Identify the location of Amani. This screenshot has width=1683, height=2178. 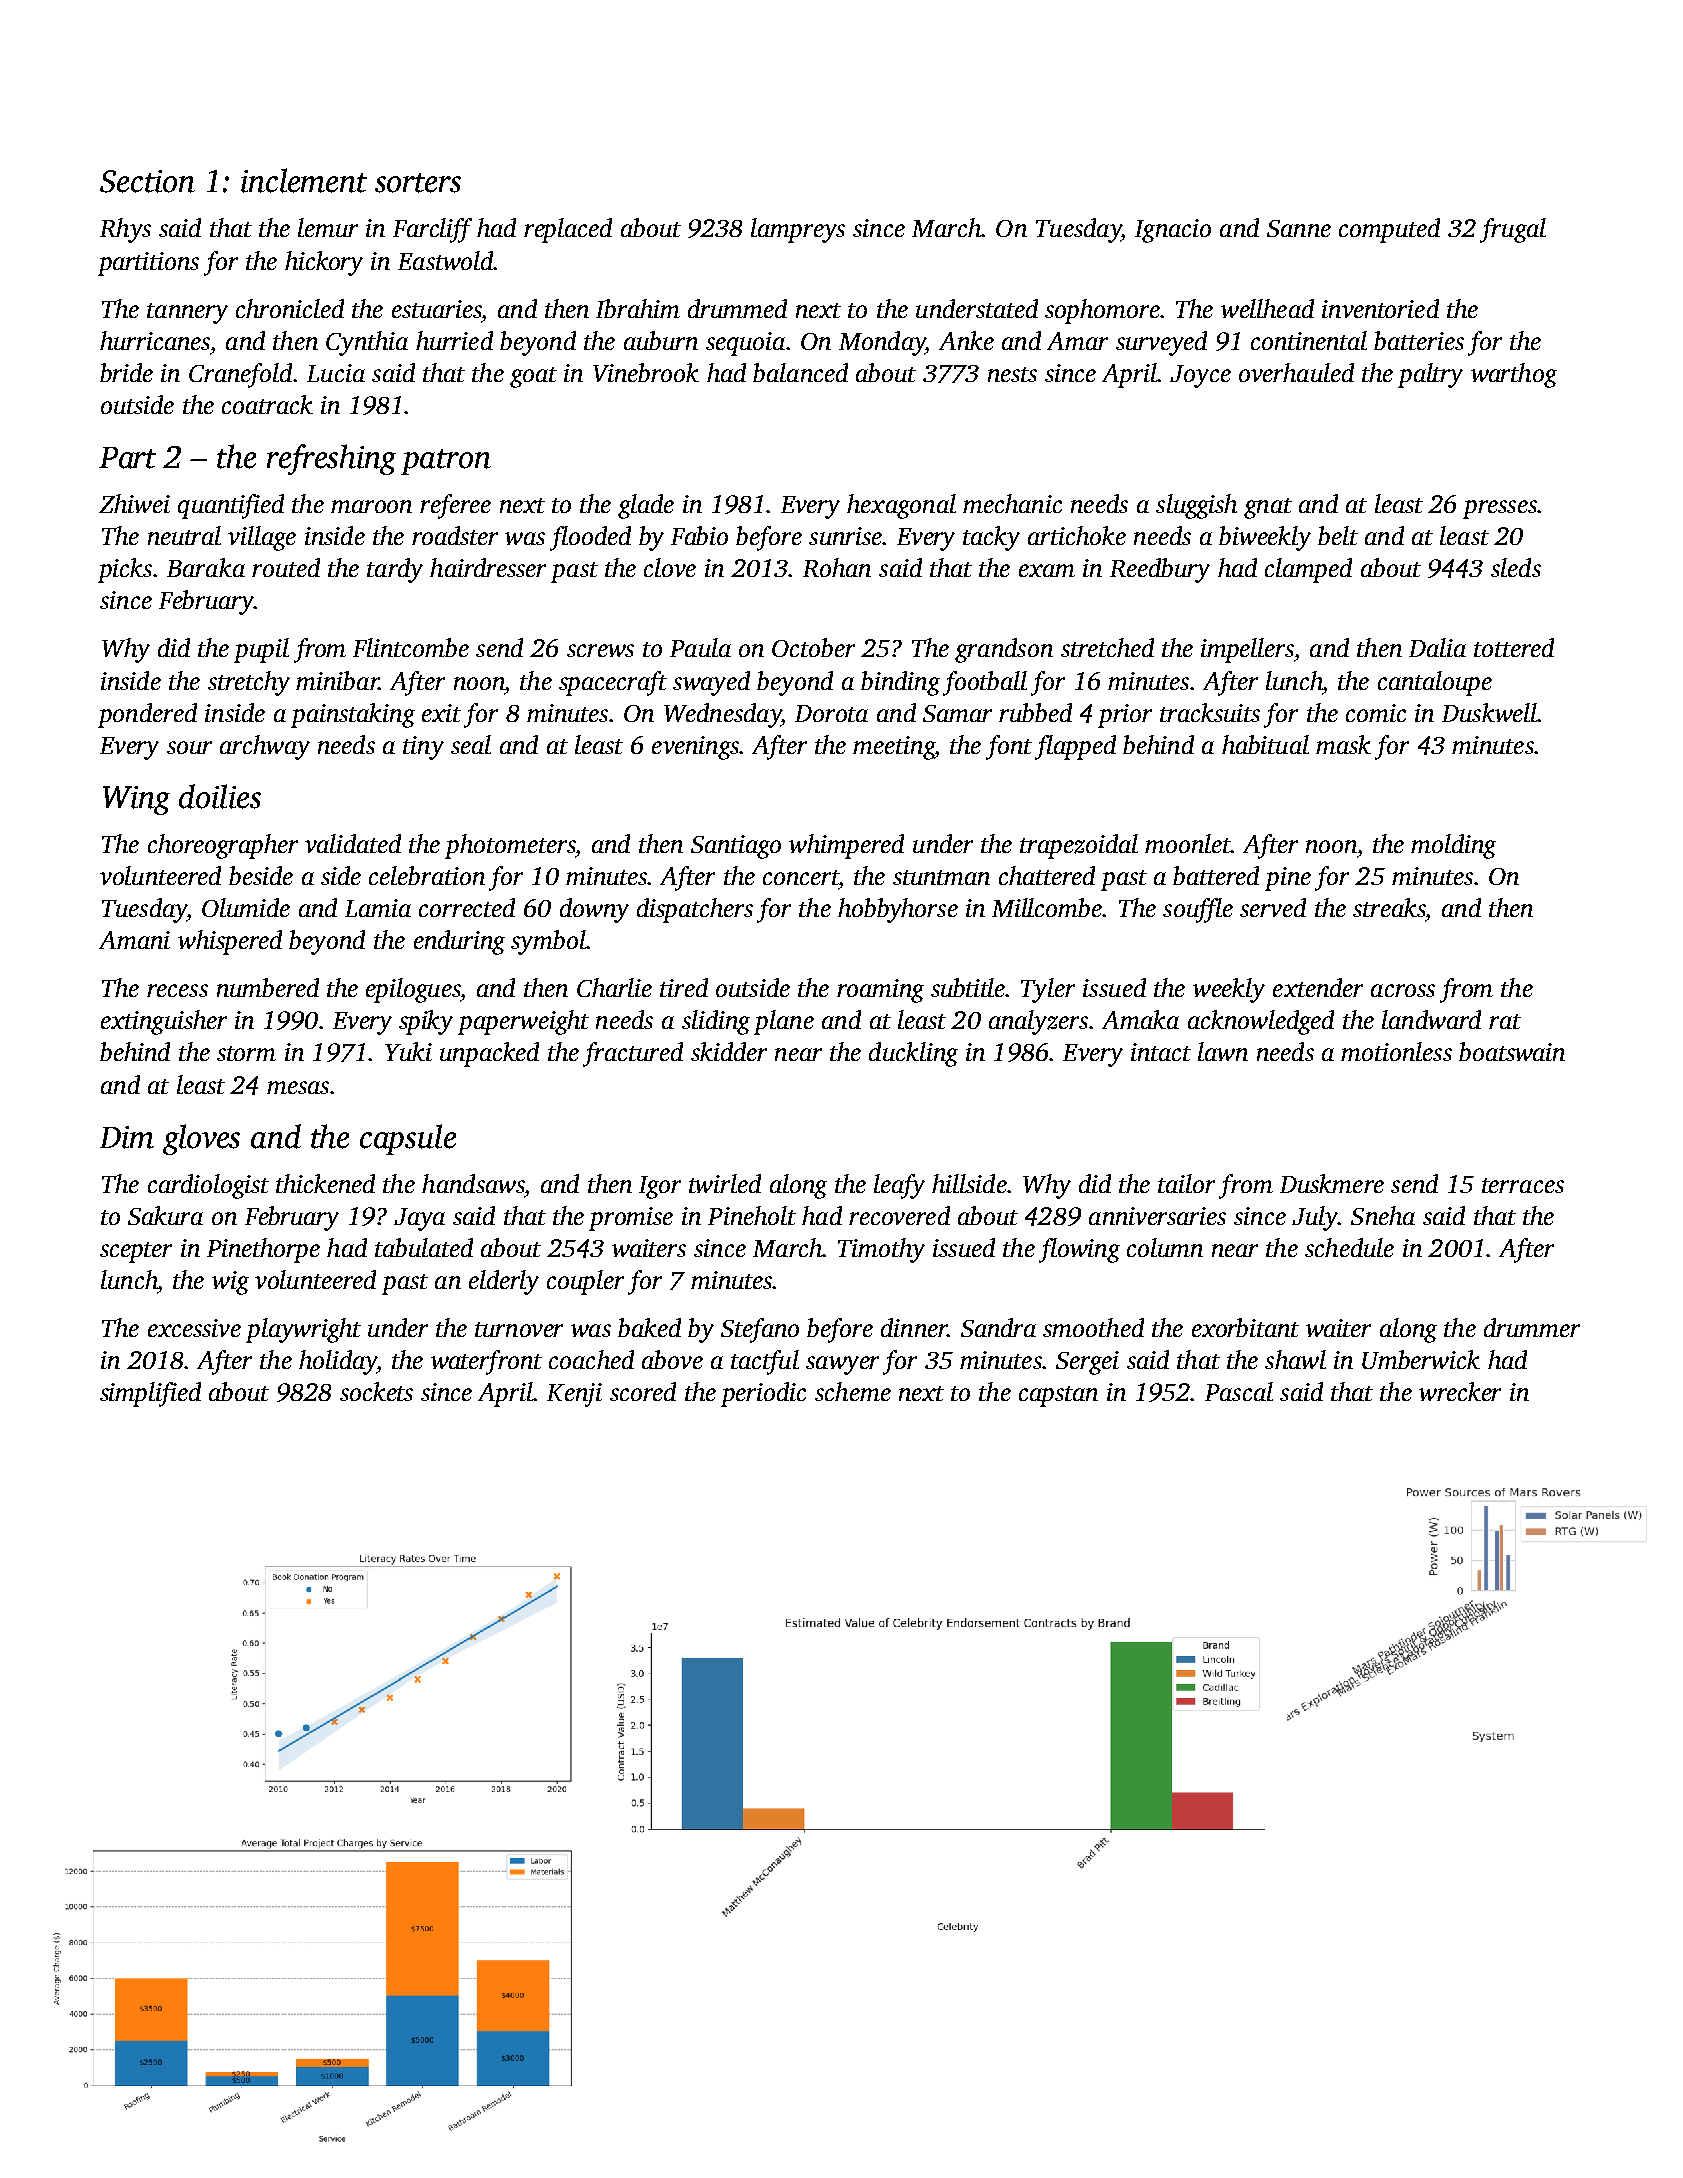
(134, 940).
